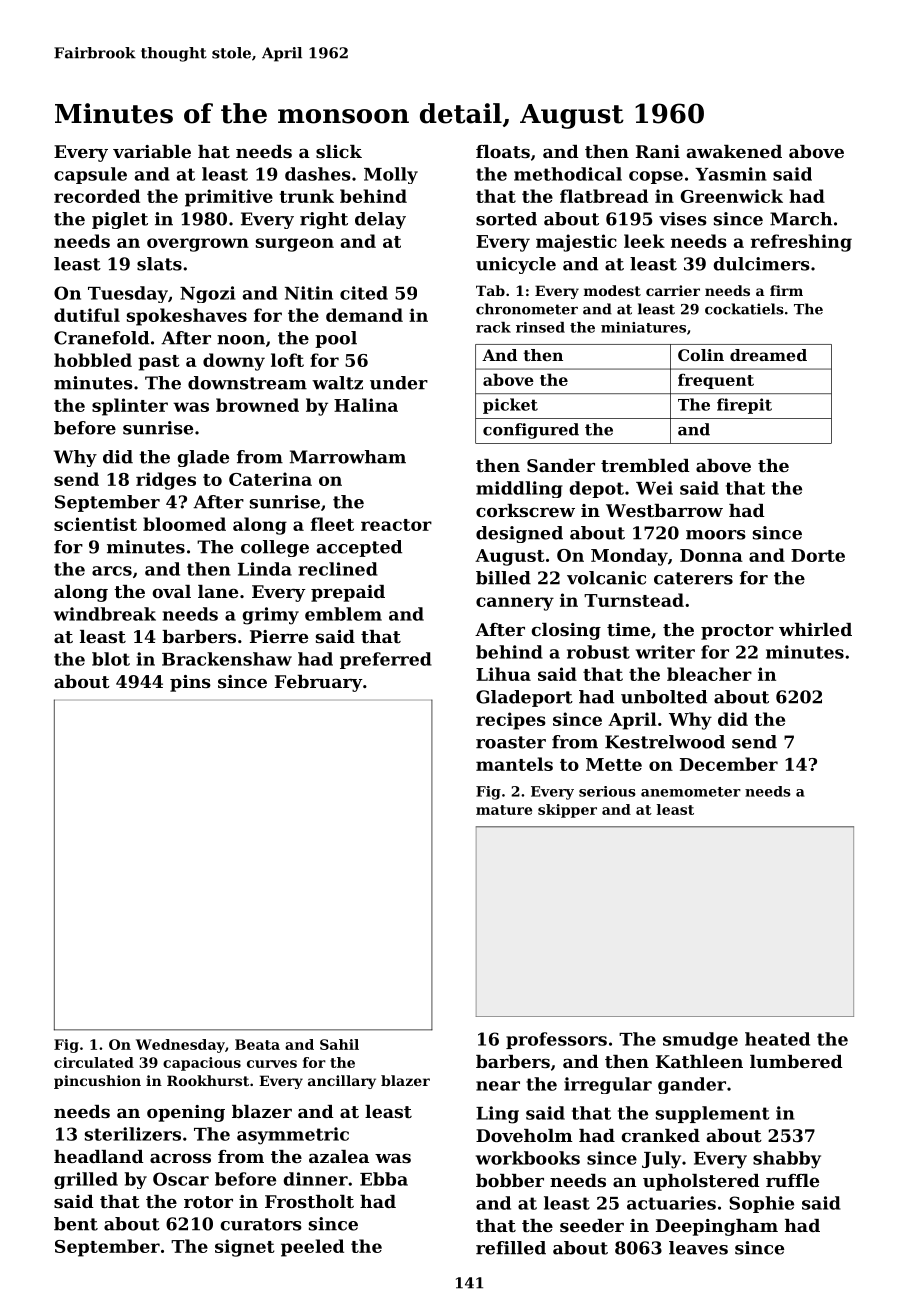  What do you see at coordinates (691, 792) in the screenshot?
I see `anemometer` at bounding box center [691, 792].
